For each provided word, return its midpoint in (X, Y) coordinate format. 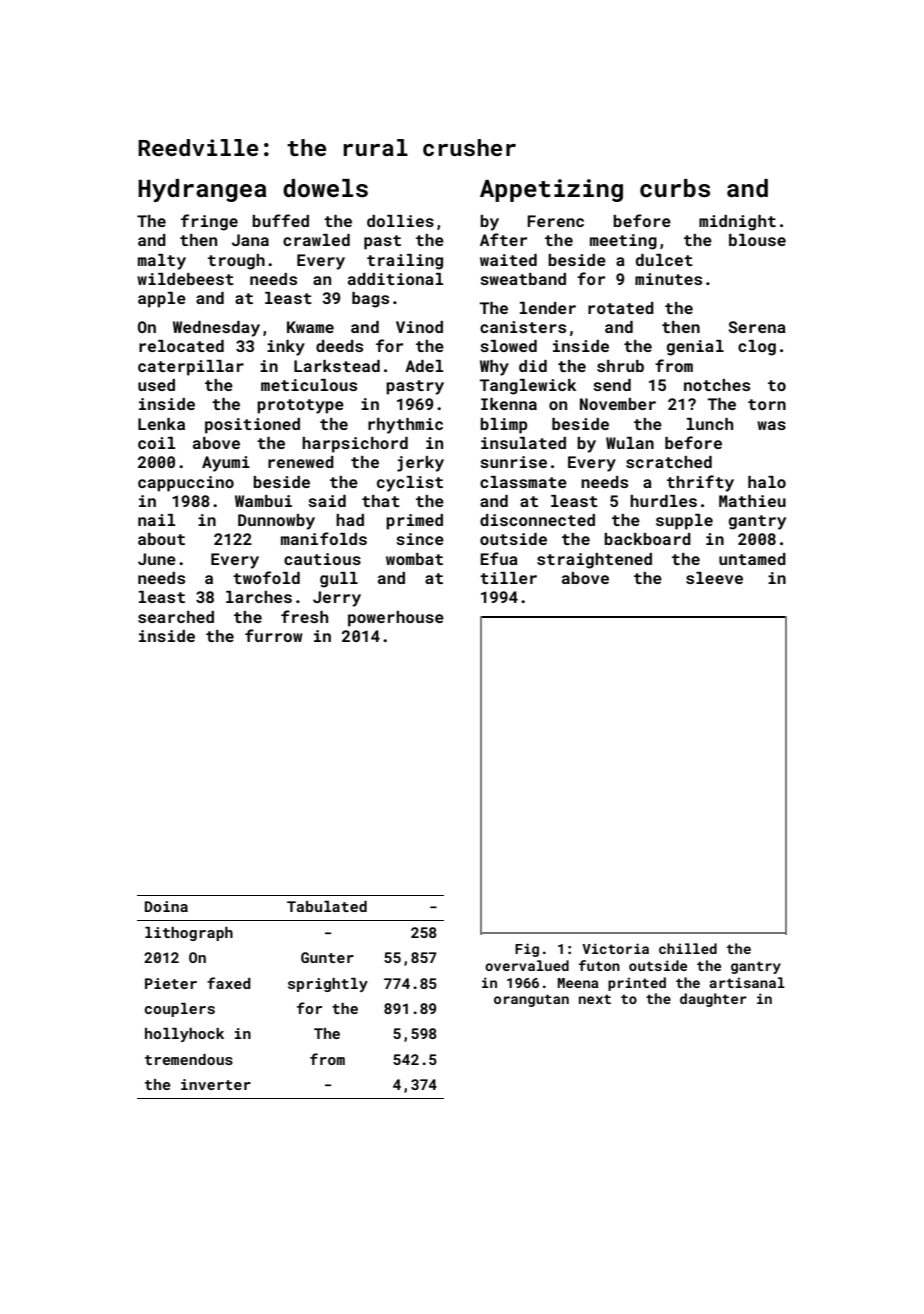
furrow (274, 635)
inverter (216, 1084)
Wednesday (216, 329)
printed (637, 984)
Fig (527, 950)
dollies (400, 221)
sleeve (714, 578)
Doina (166, 906)
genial (695, 348)
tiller (508, 578)
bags (370, 300)
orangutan (531, 1000)
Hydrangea (202, 190)
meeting (623, 242)
